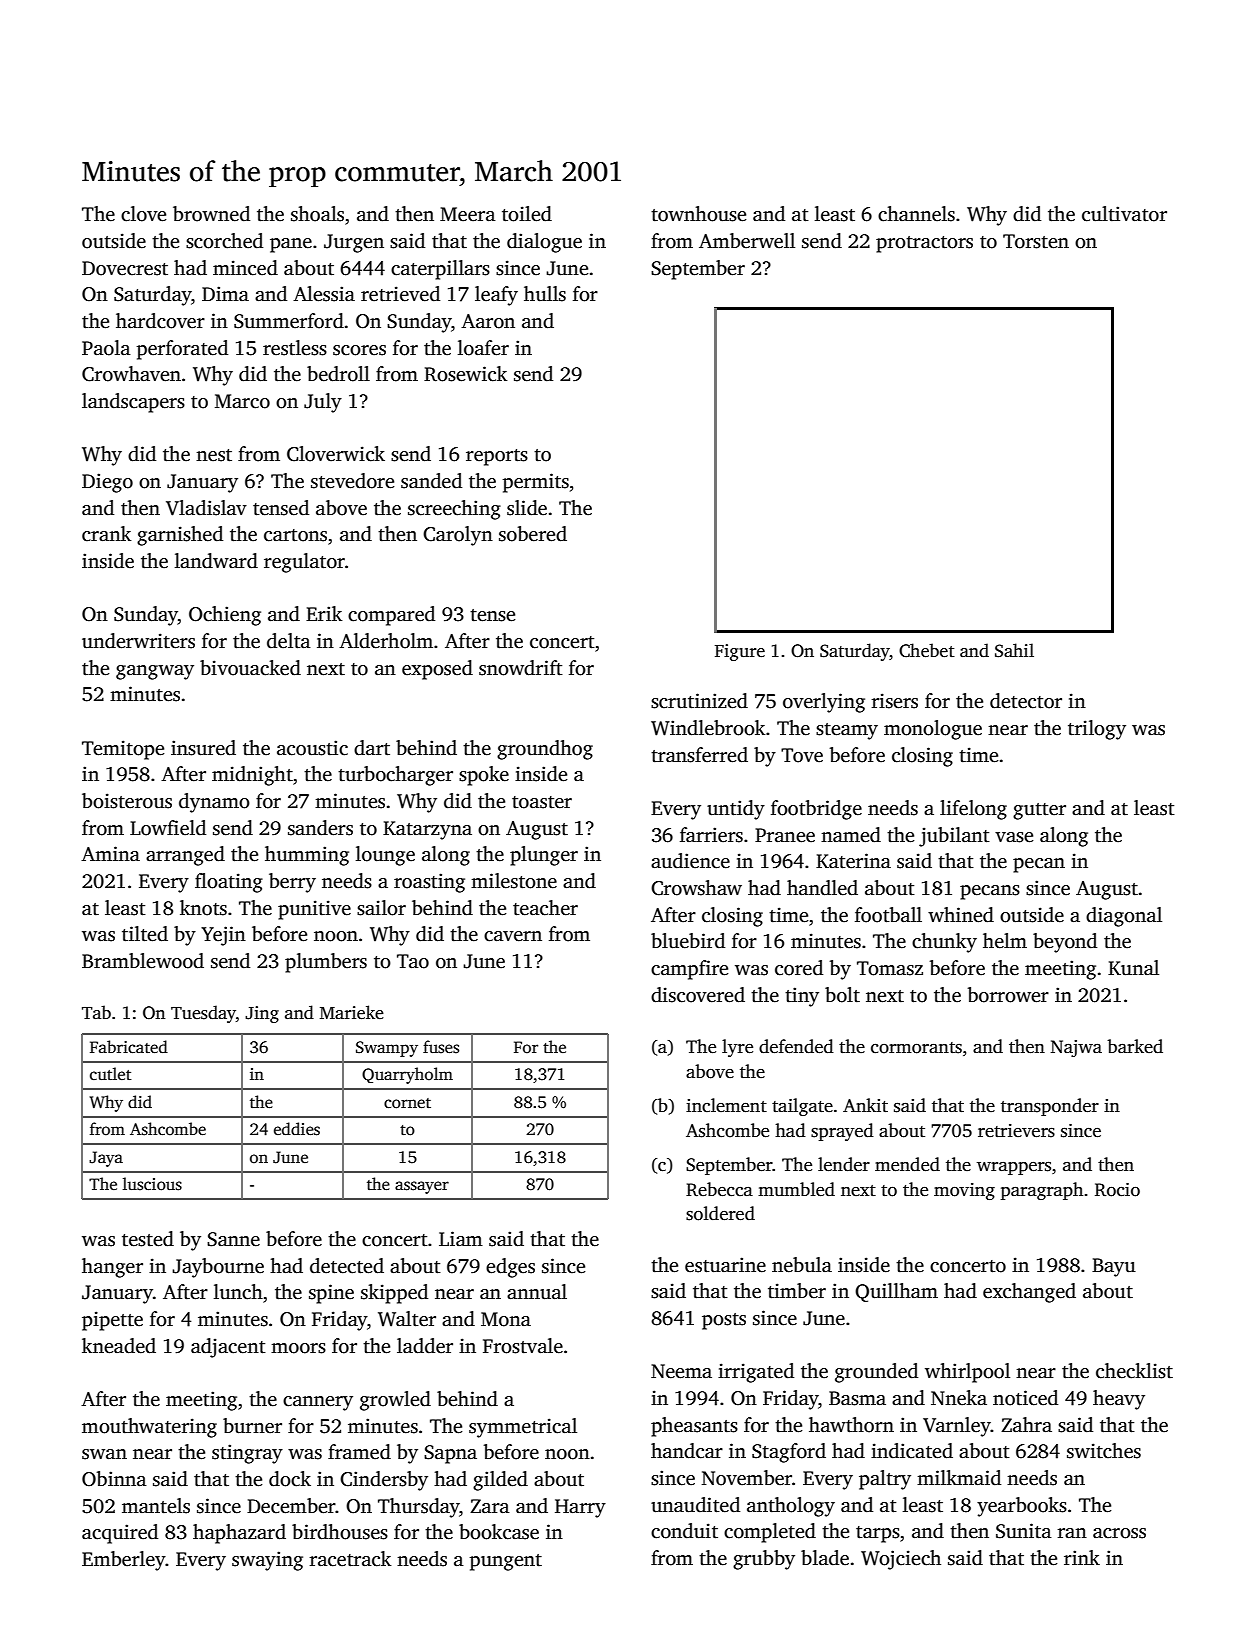  Describe the element at coordinates (391, 616) in the screenshot. I see `compared` at that location.
